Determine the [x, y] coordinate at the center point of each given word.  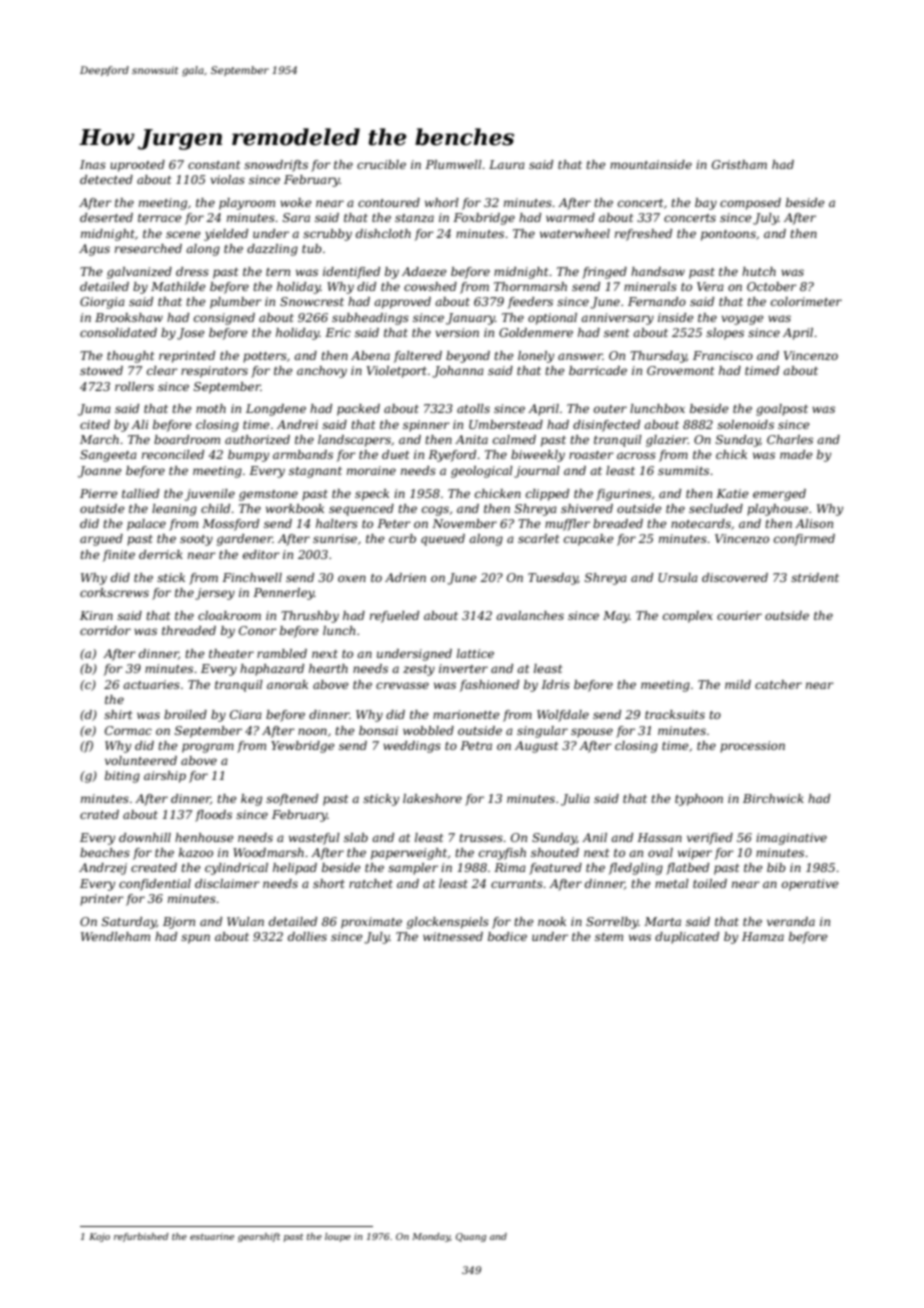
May [616, 617]
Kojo [99, 1237]
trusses [481, 838]
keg [251, 800]
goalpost [782, 410]
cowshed [430, 286]
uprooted [137, 166]
